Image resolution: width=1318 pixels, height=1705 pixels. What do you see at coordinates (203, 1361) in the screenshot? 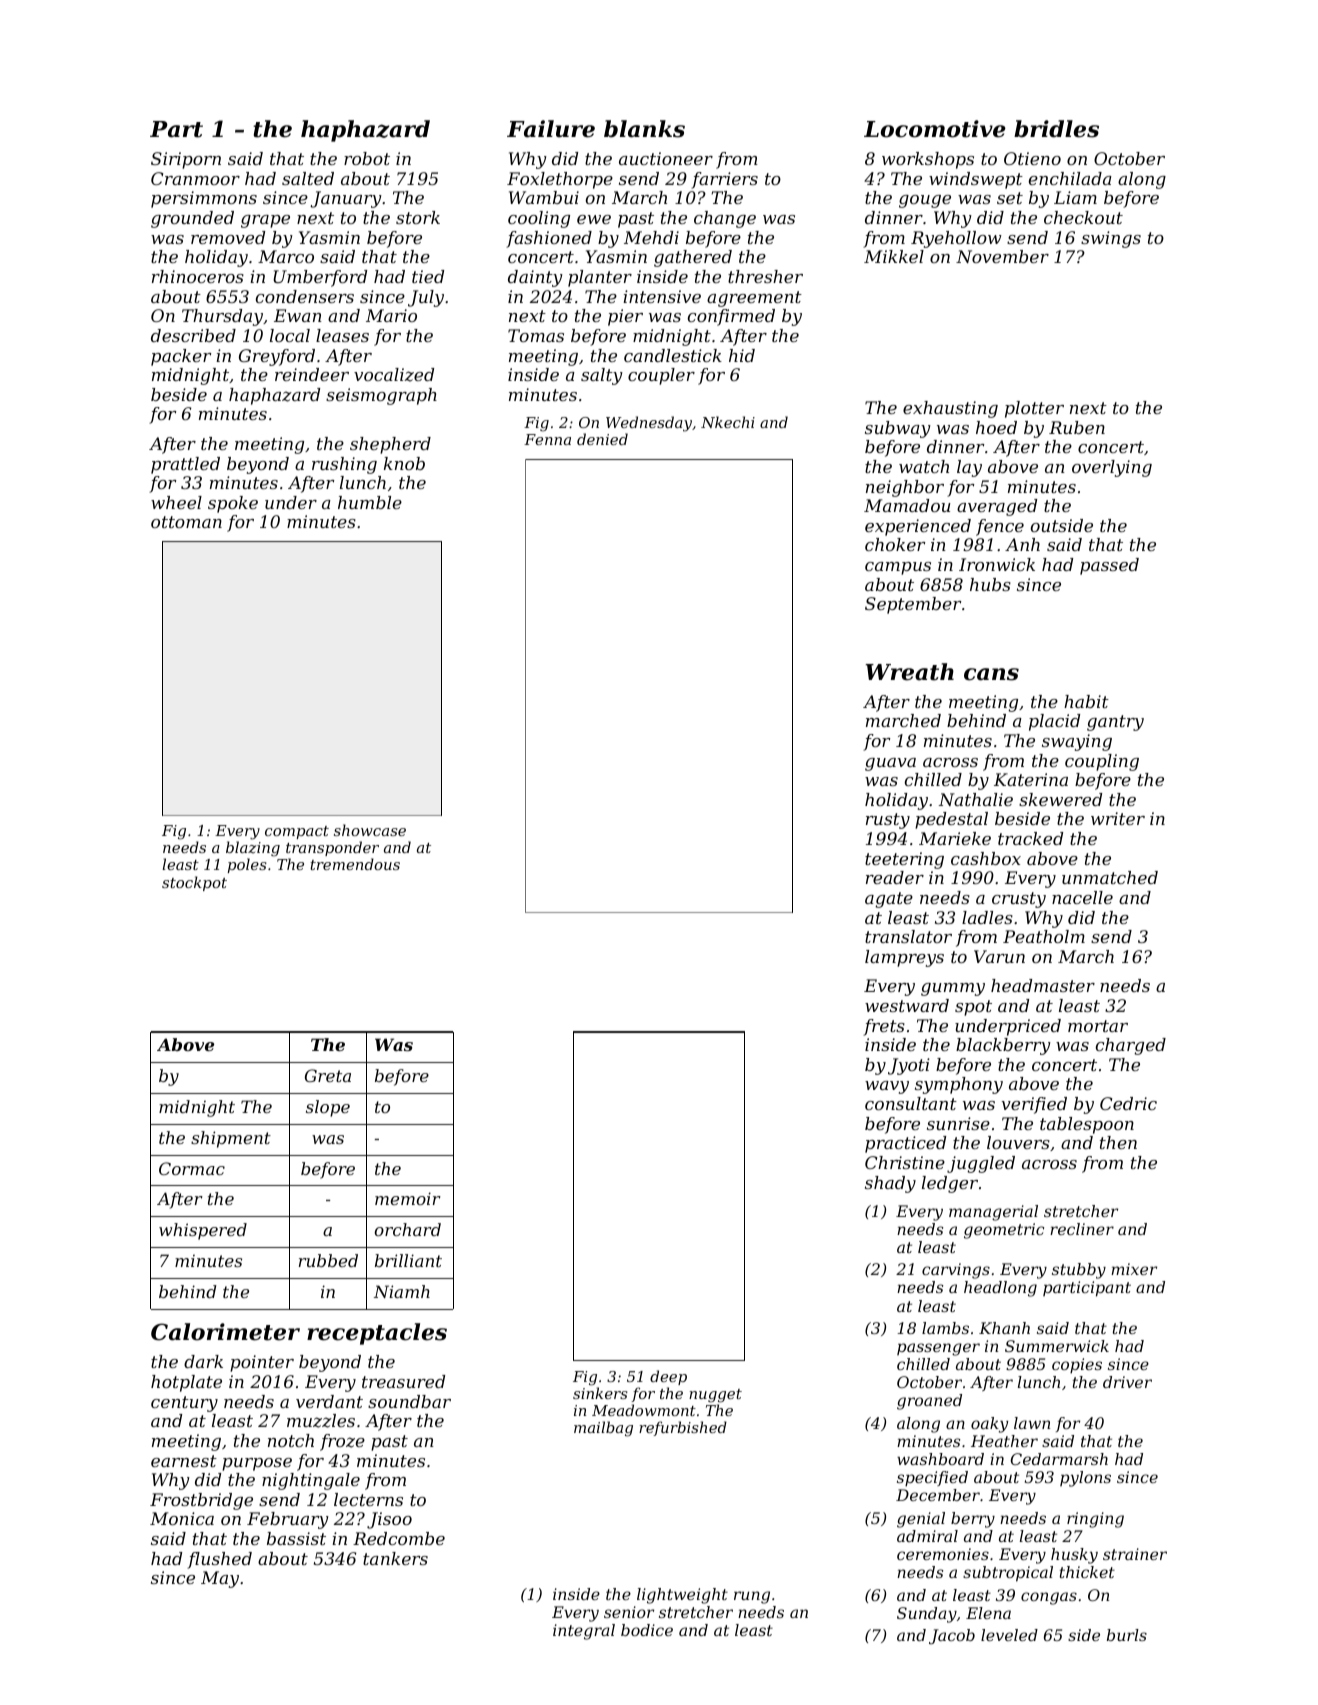
I see `dark` at bounding box center [203, 1361].
